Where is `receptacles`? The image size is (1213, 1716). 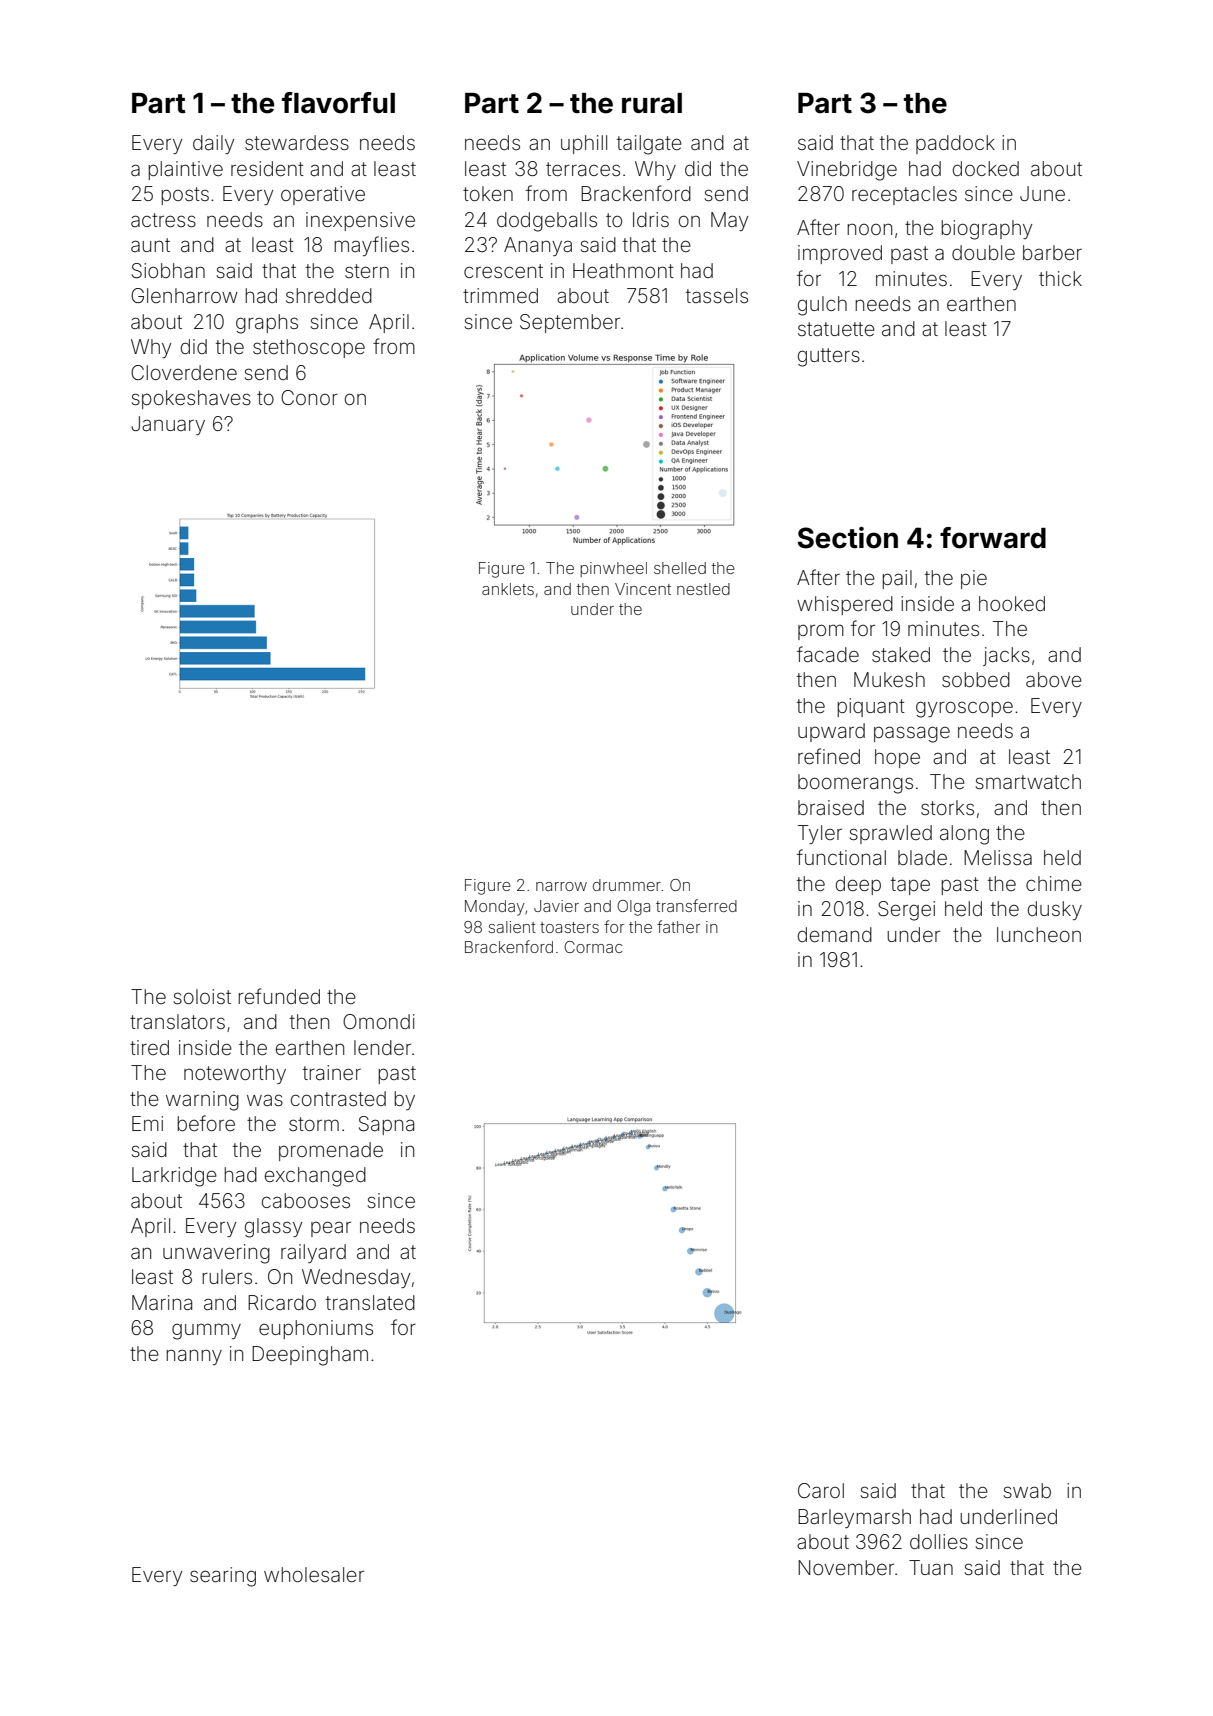
receptacles is located at coordinates (904, 195).
